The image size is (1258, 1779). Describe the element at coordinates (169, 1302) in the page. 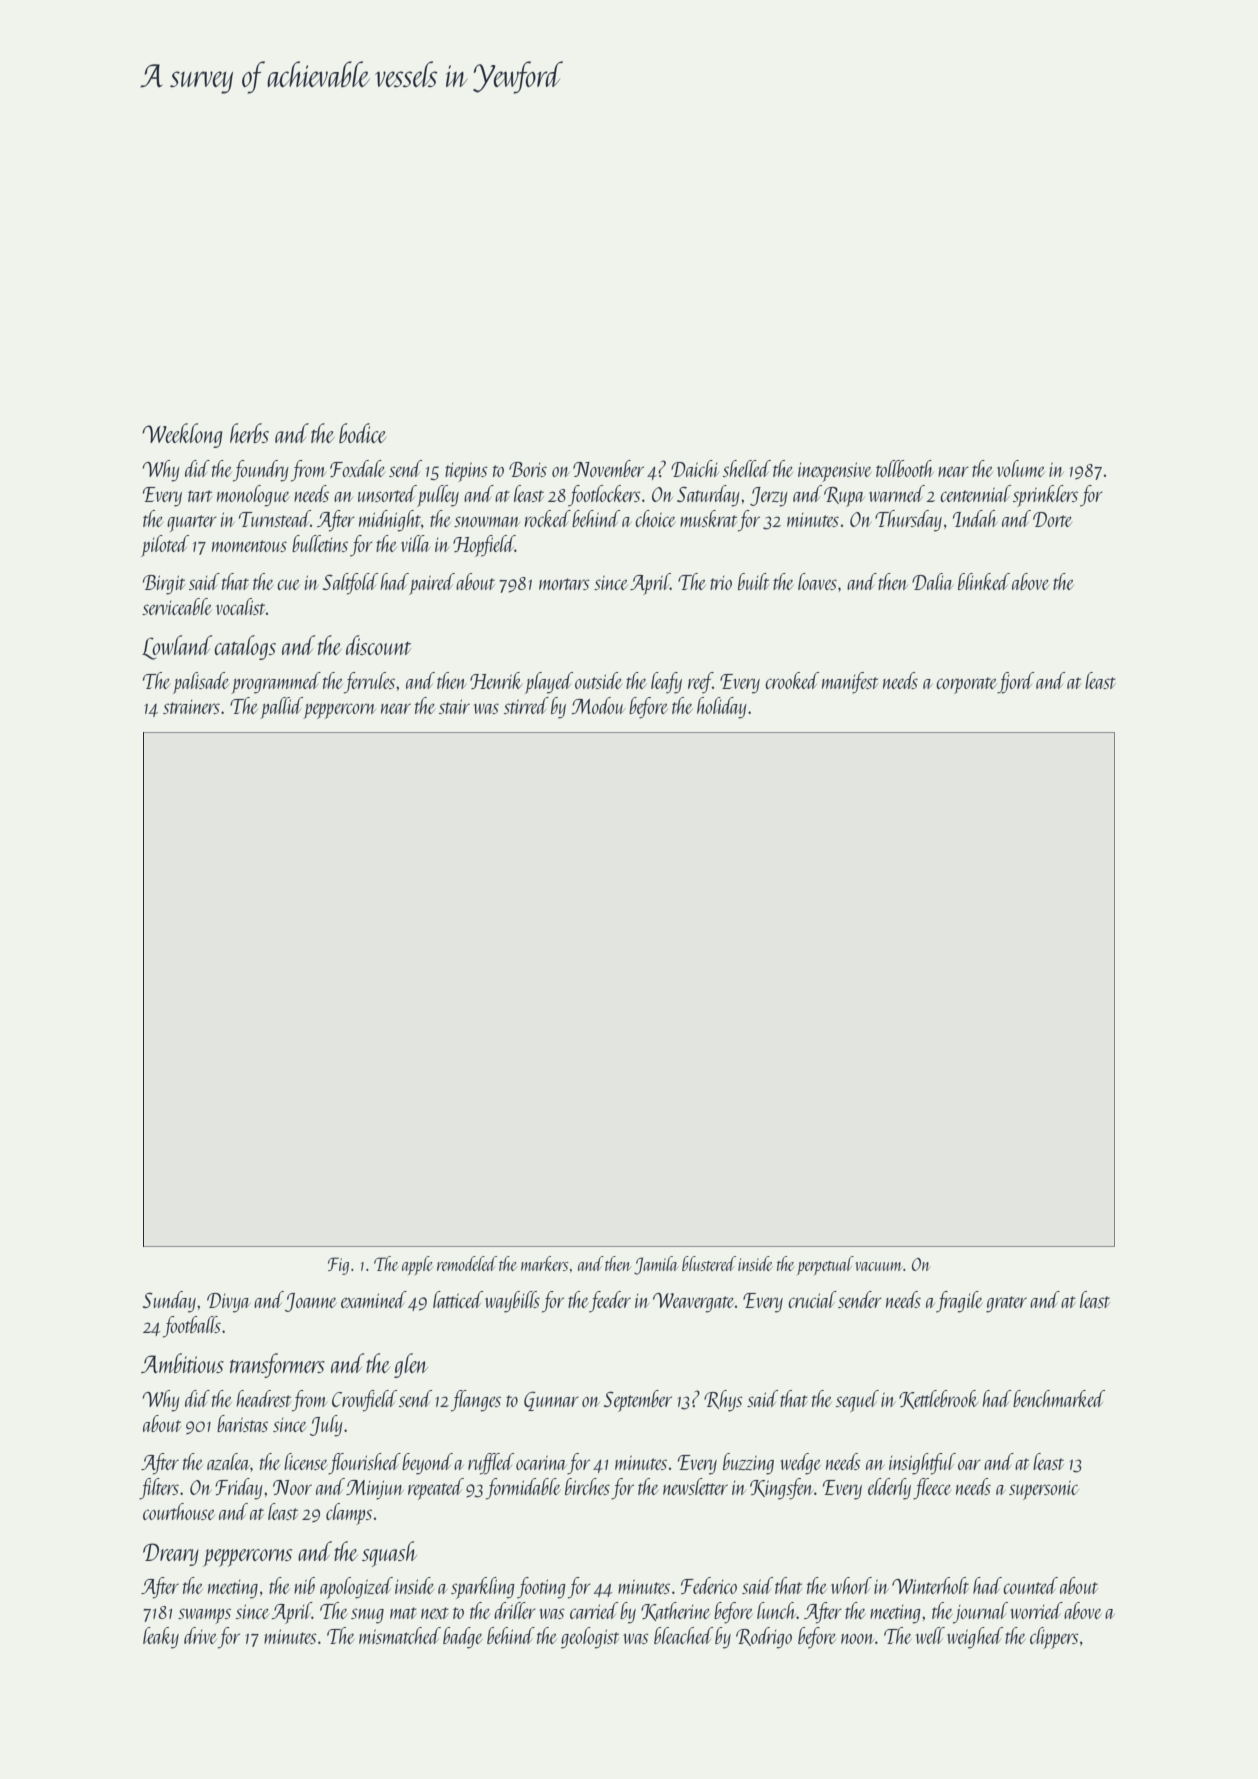

I see `Sunday` at that location.
